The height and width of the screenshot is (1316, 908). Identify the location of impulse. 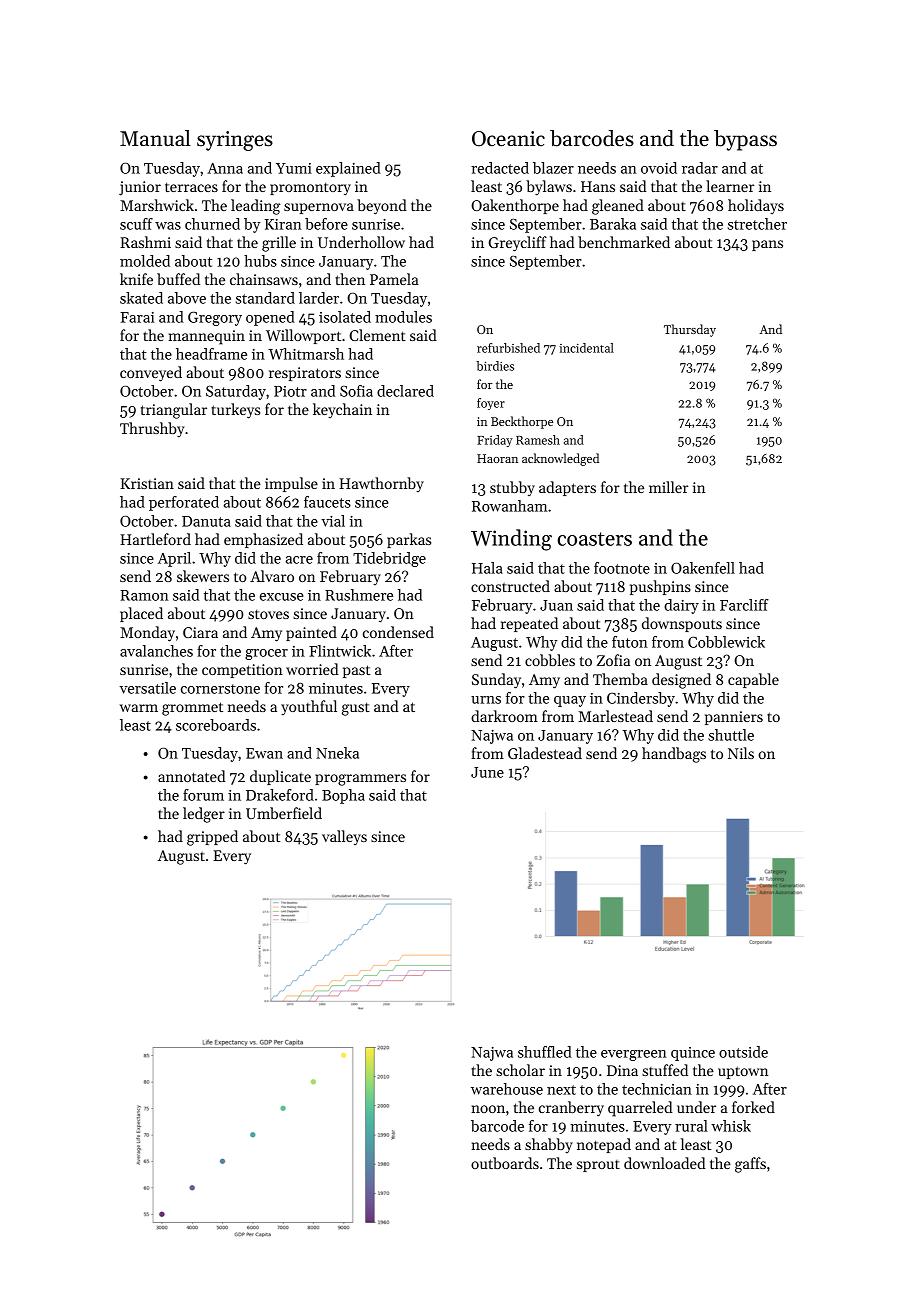
(291, 484).
